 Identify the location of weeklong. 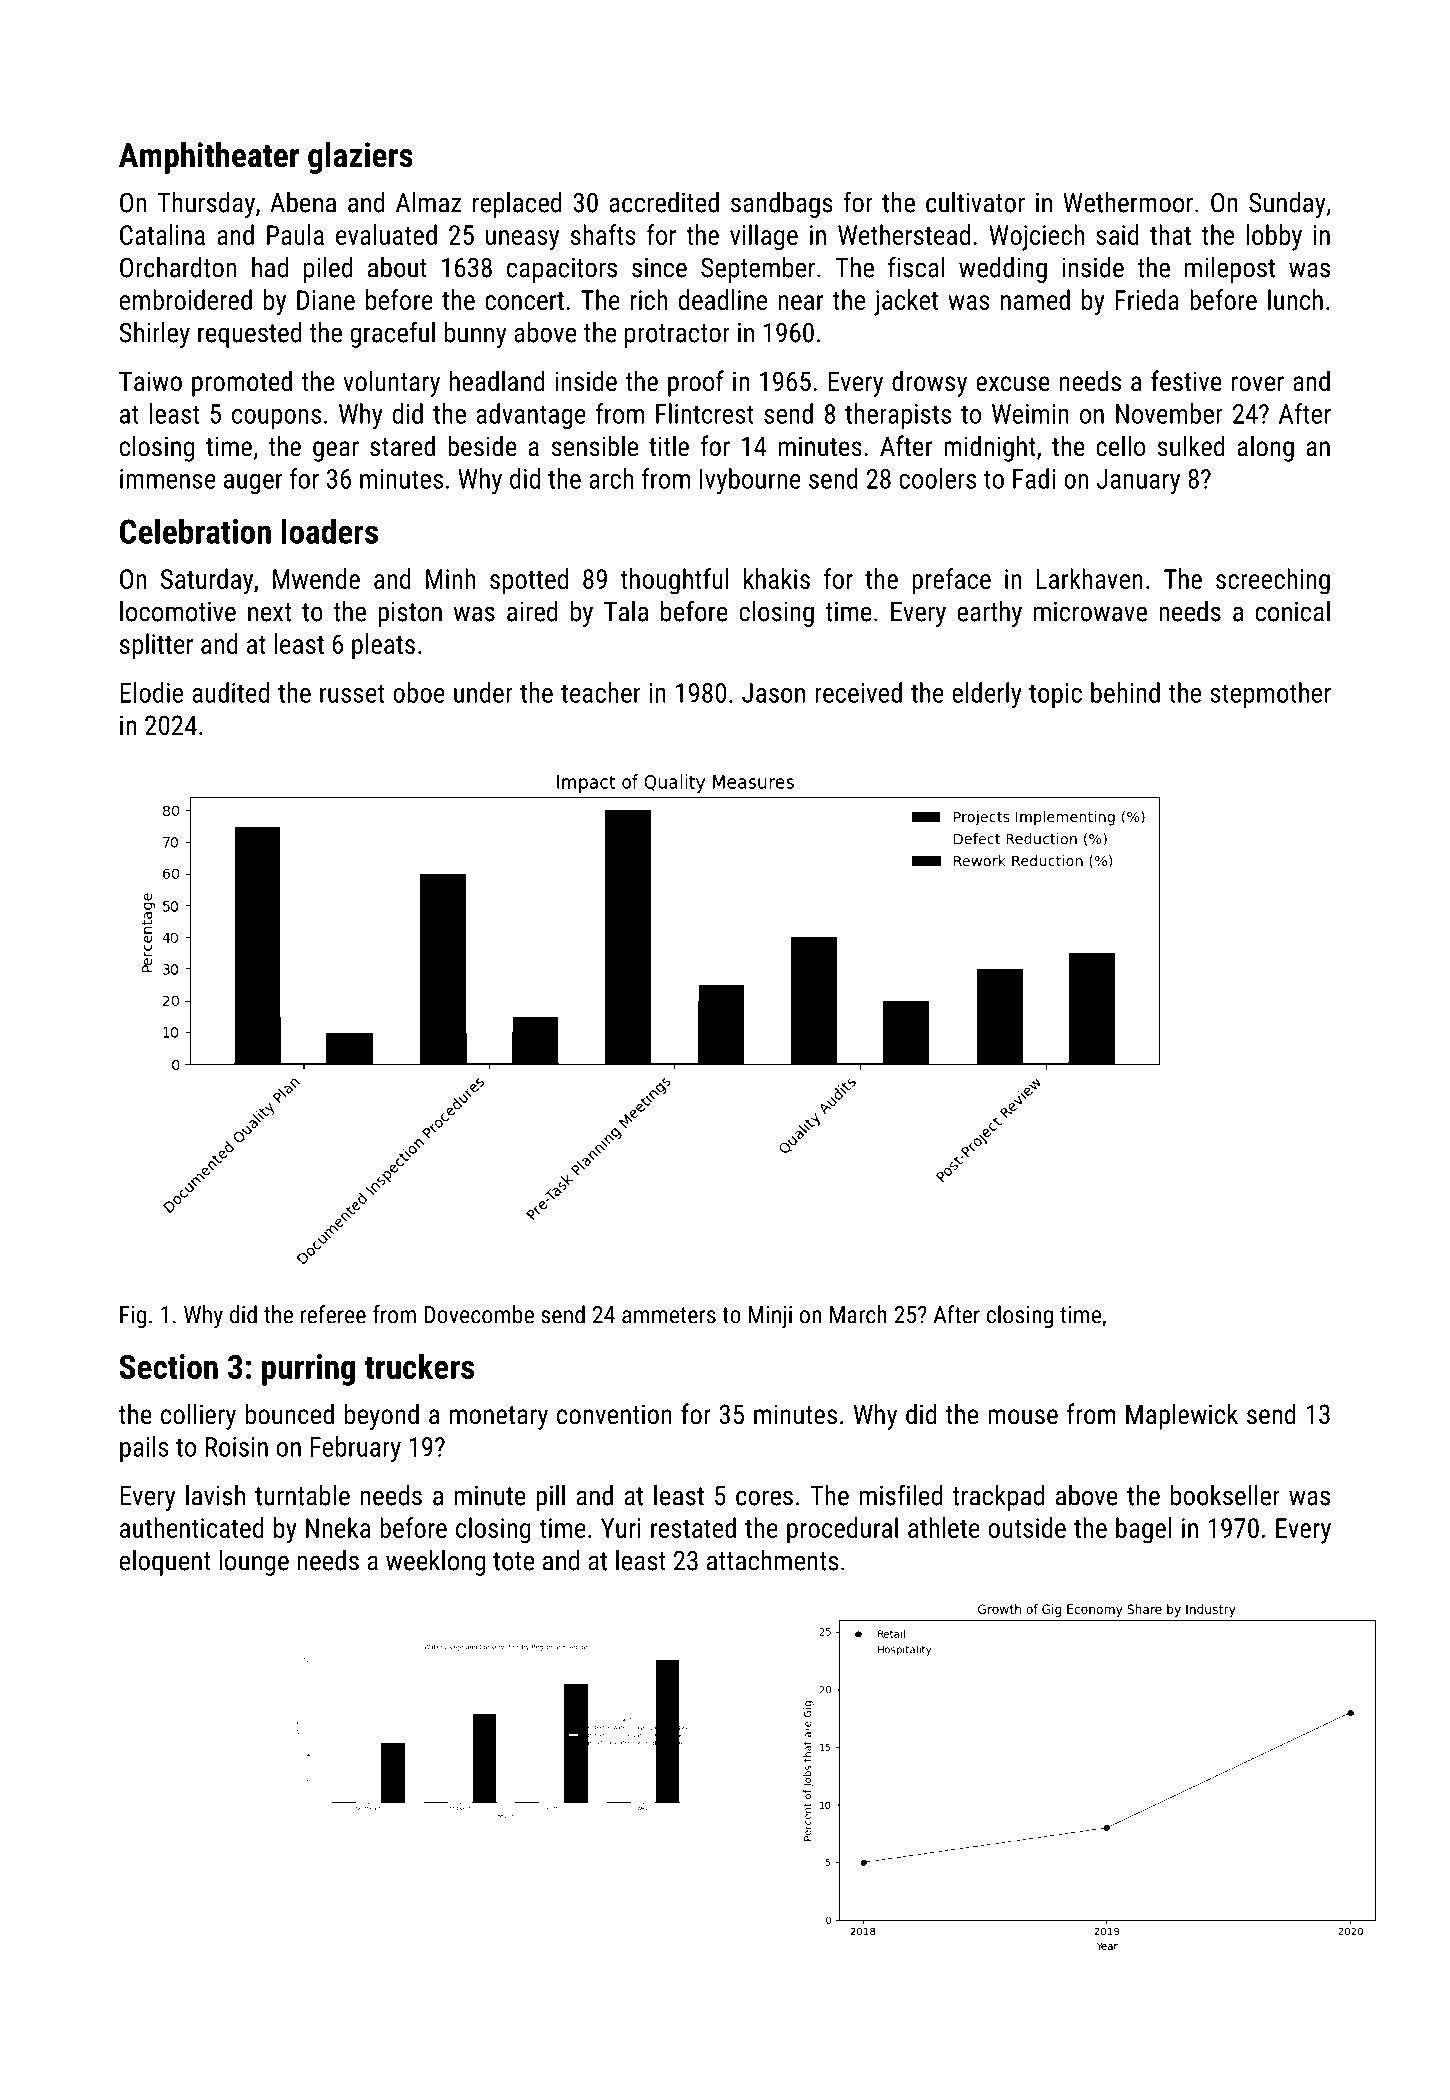
(435, 1563).
